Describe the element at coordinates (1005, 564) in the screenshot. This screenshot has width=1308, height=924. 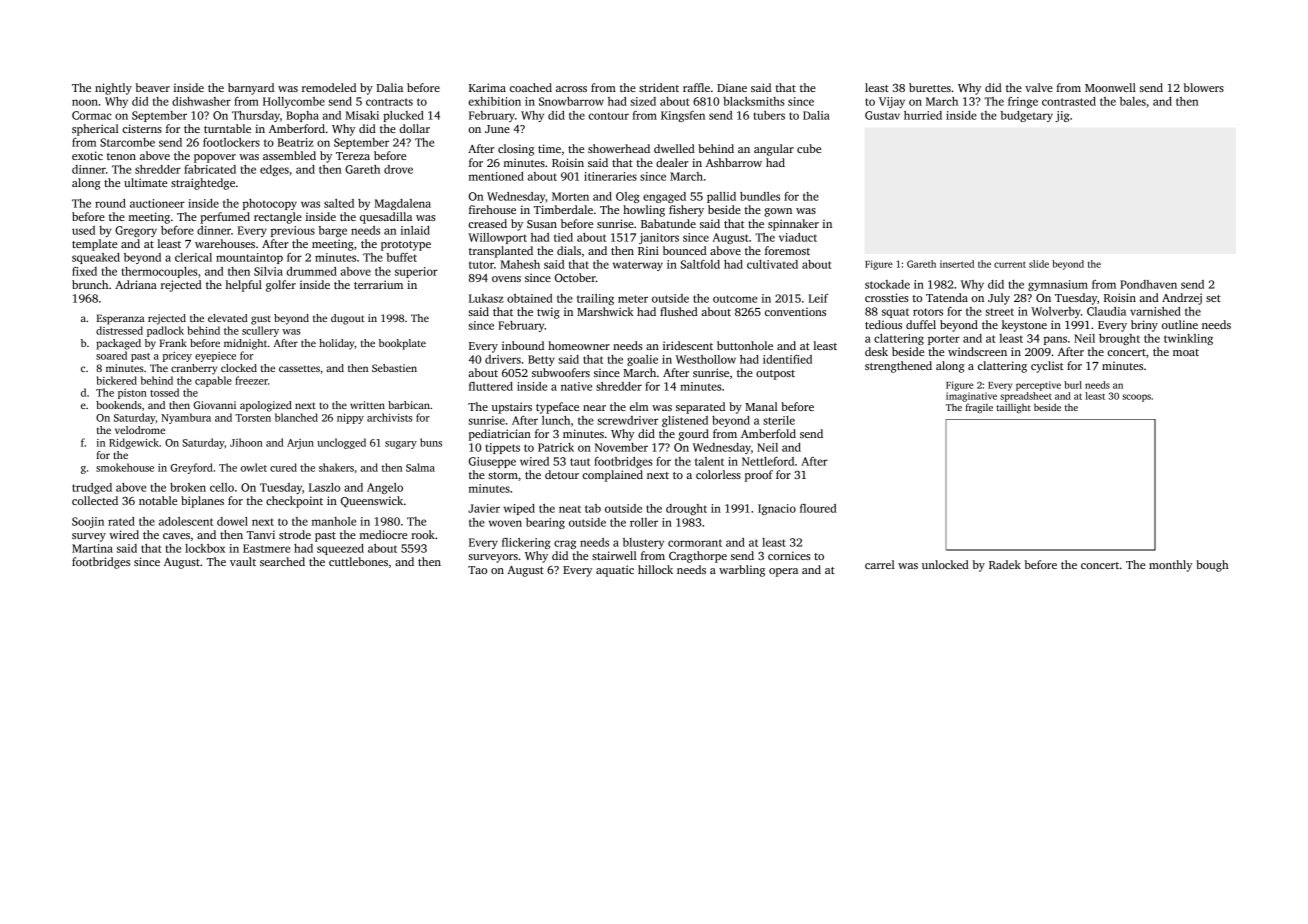
I see `Radek` at that location.
